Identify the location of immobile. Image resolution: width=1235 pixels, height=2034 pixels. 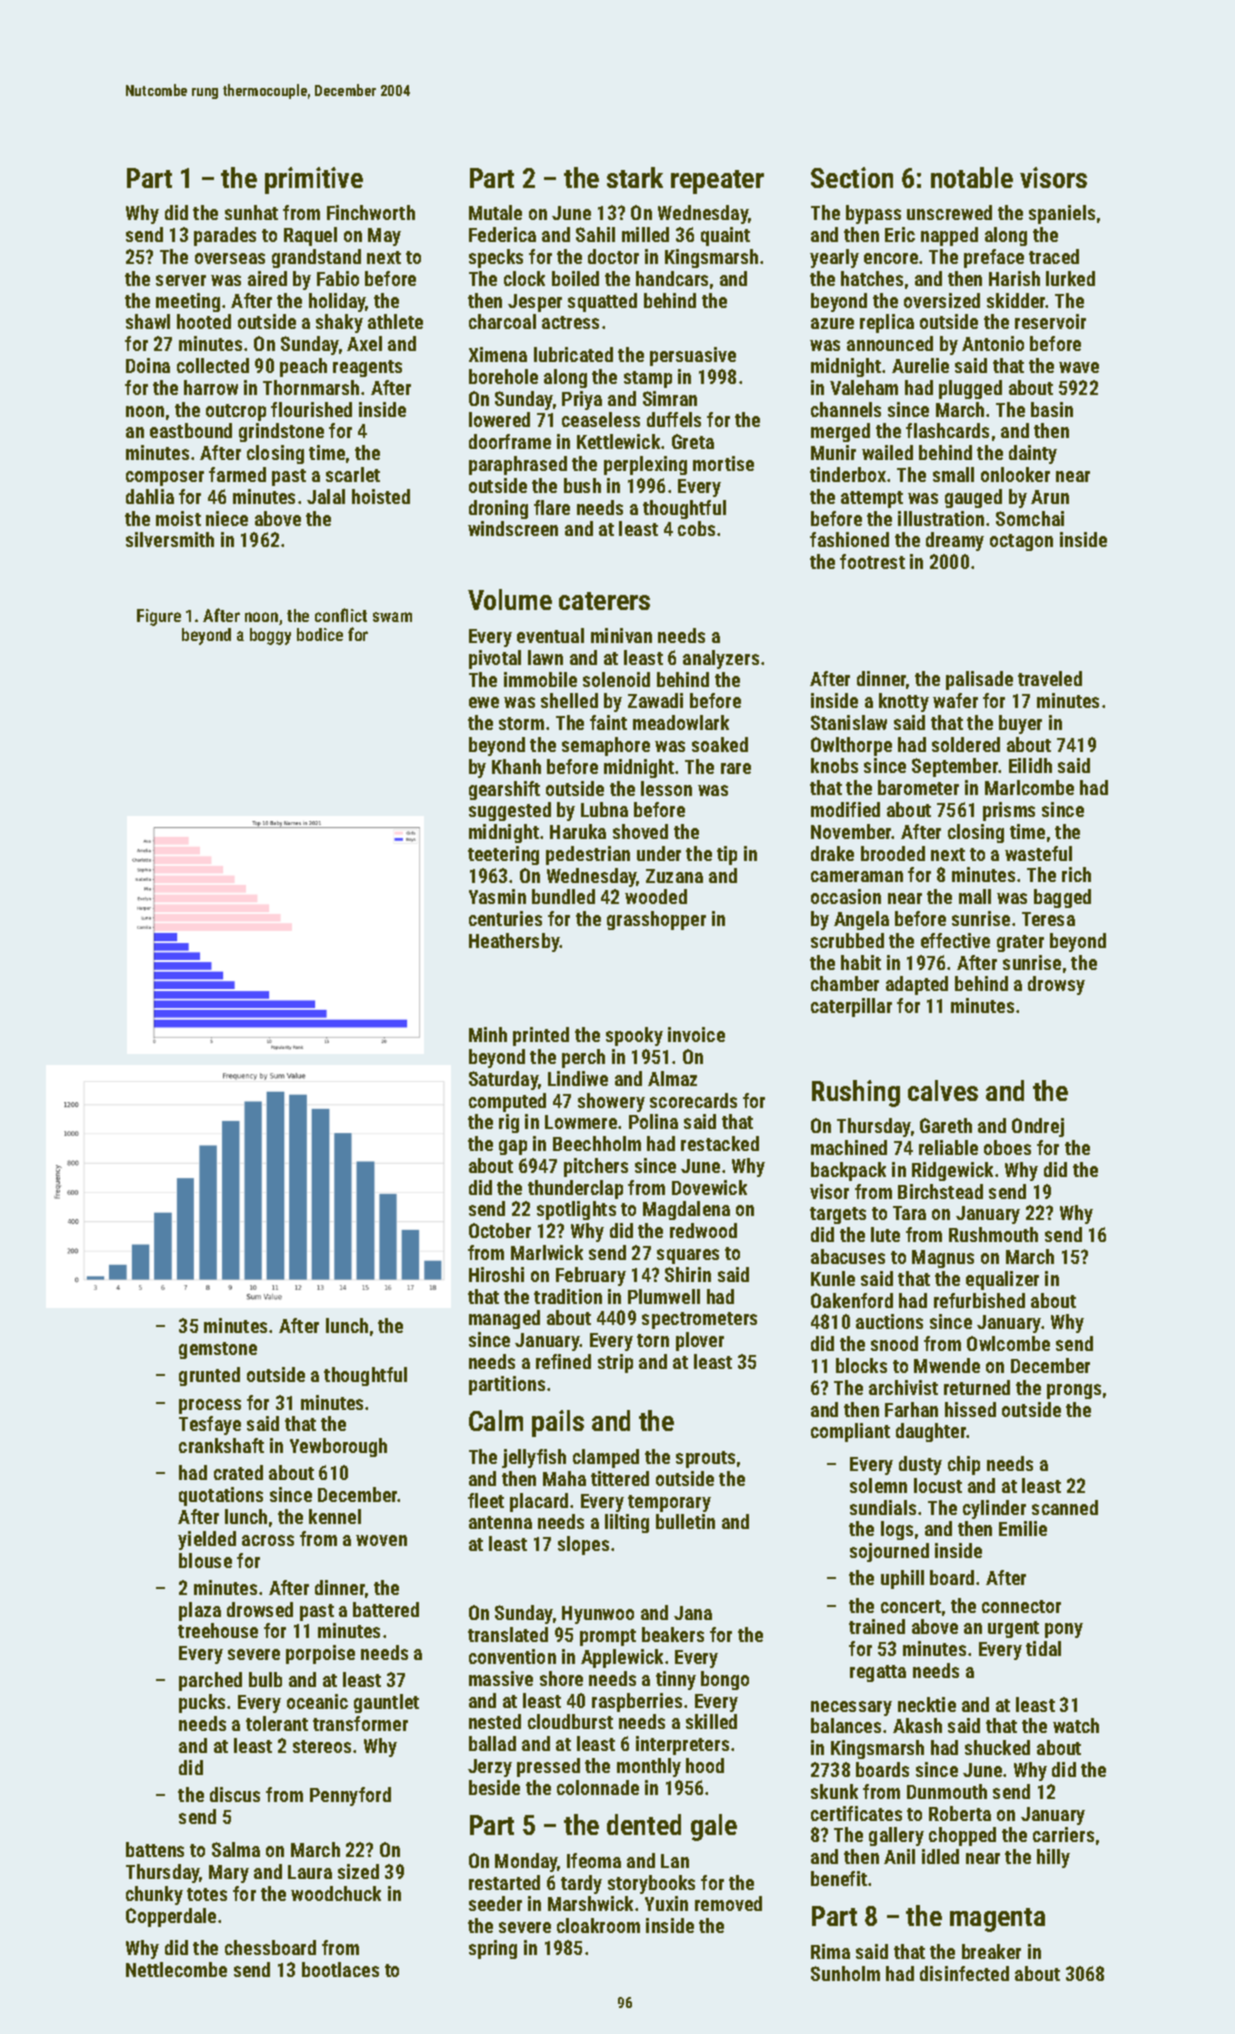
(540, 679).
